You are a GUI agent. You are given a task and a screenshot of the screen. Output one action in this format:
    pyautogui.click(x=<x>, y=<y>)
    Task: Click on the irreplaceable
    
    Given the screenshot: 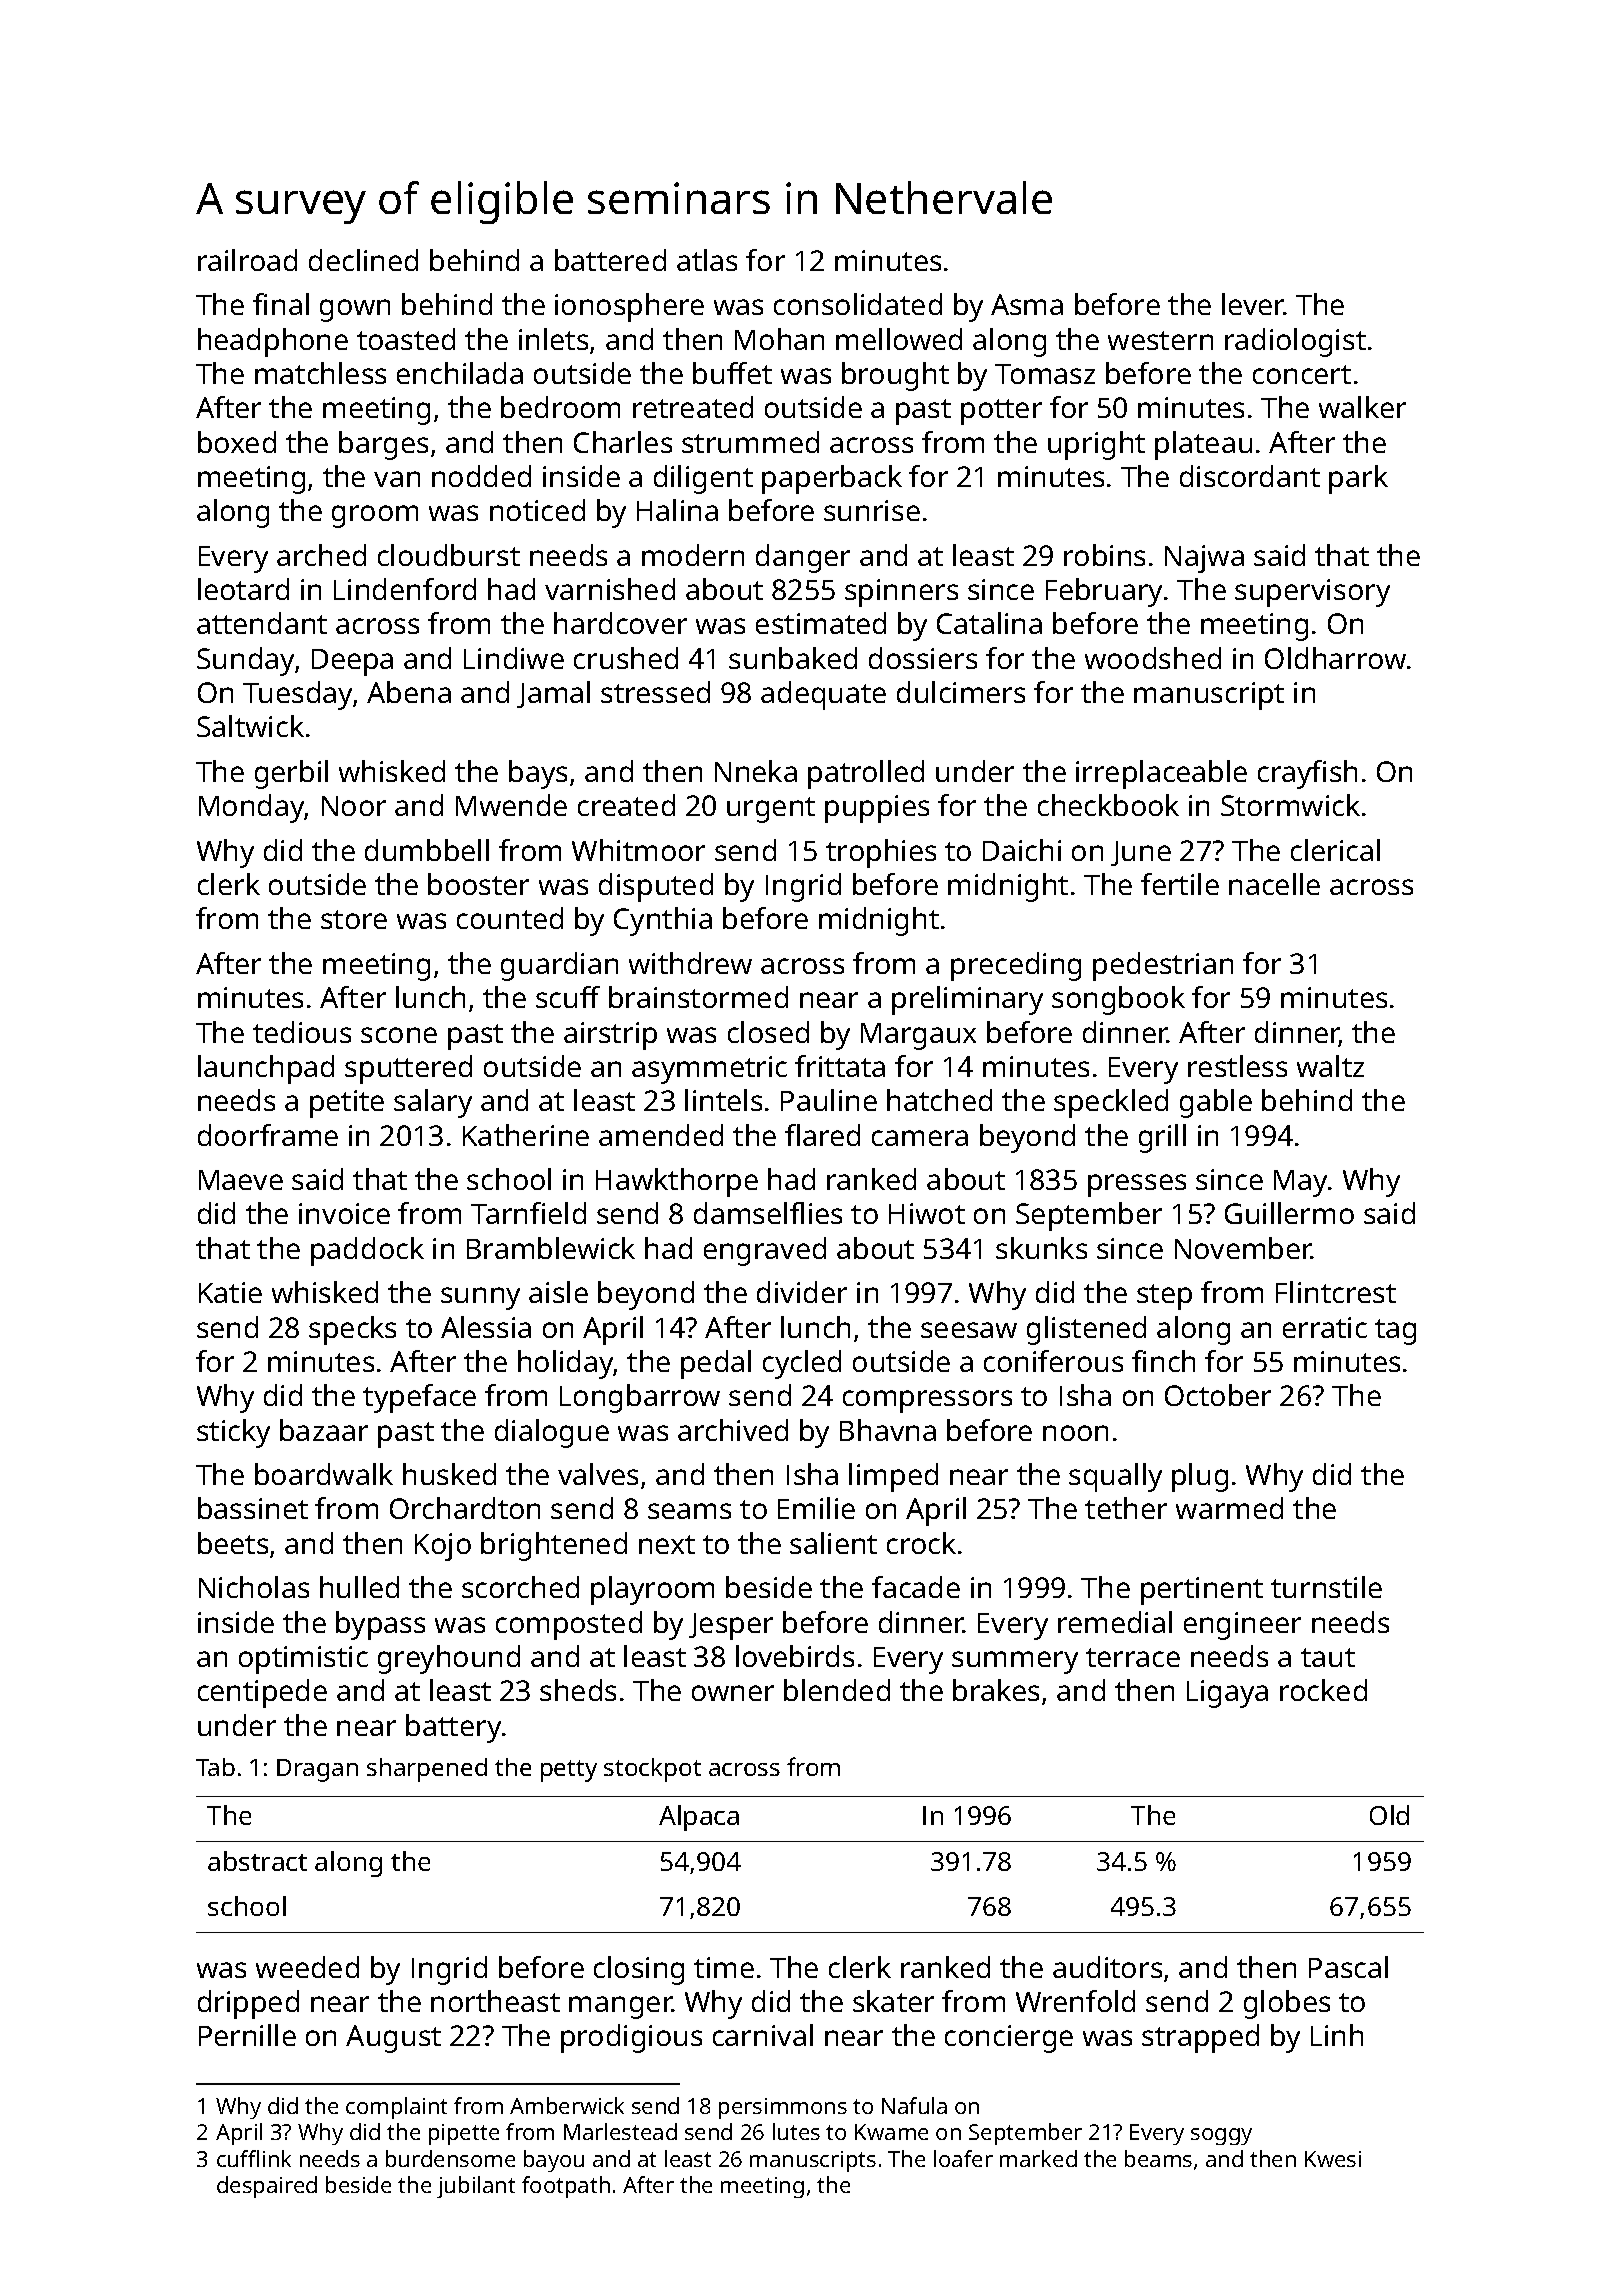 What is the action you would take?
    pyautogui.click(x=1161, y=774)
